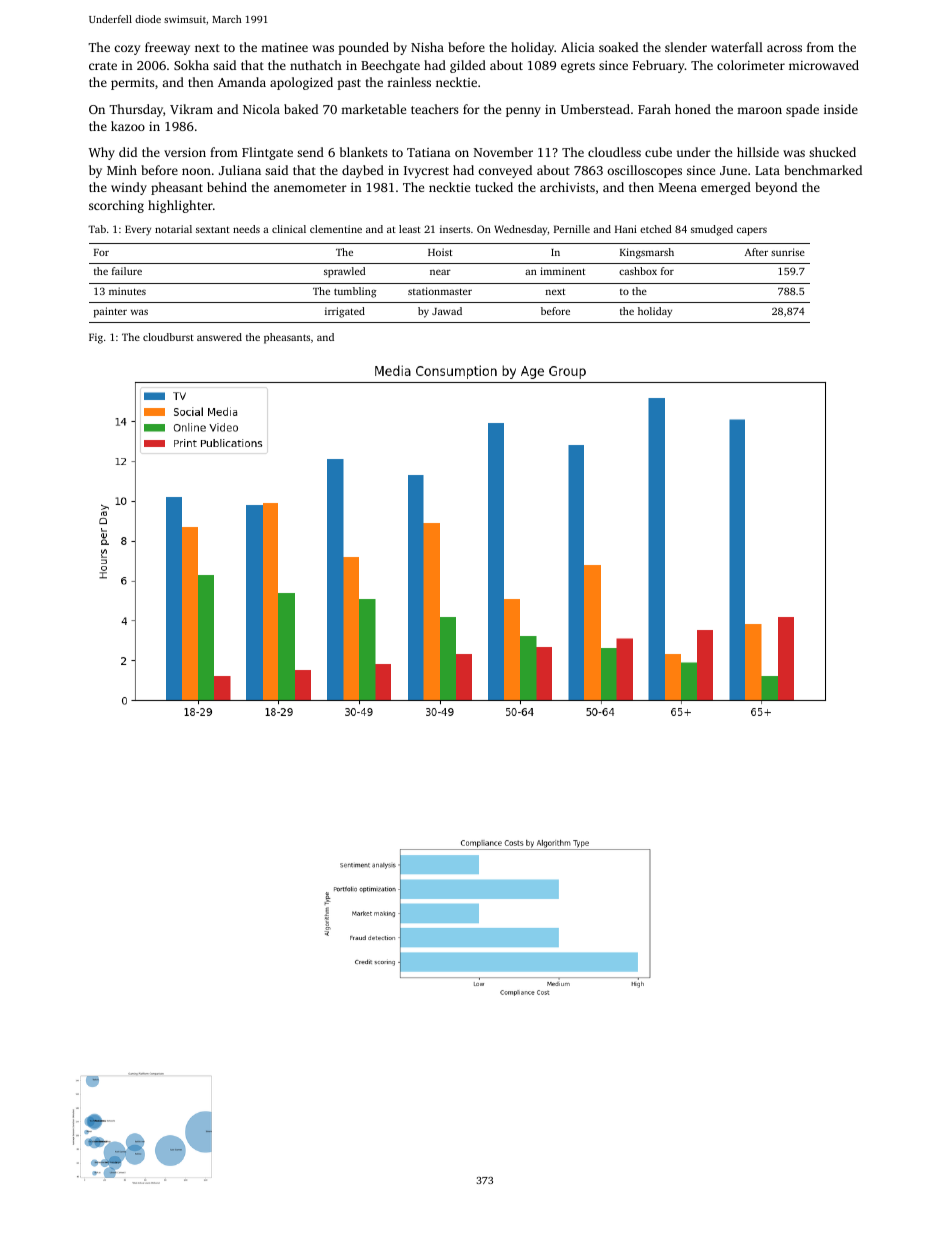 The width and height of the image is (952, 1233). I want to click on Hoist, so click(440, 252).
